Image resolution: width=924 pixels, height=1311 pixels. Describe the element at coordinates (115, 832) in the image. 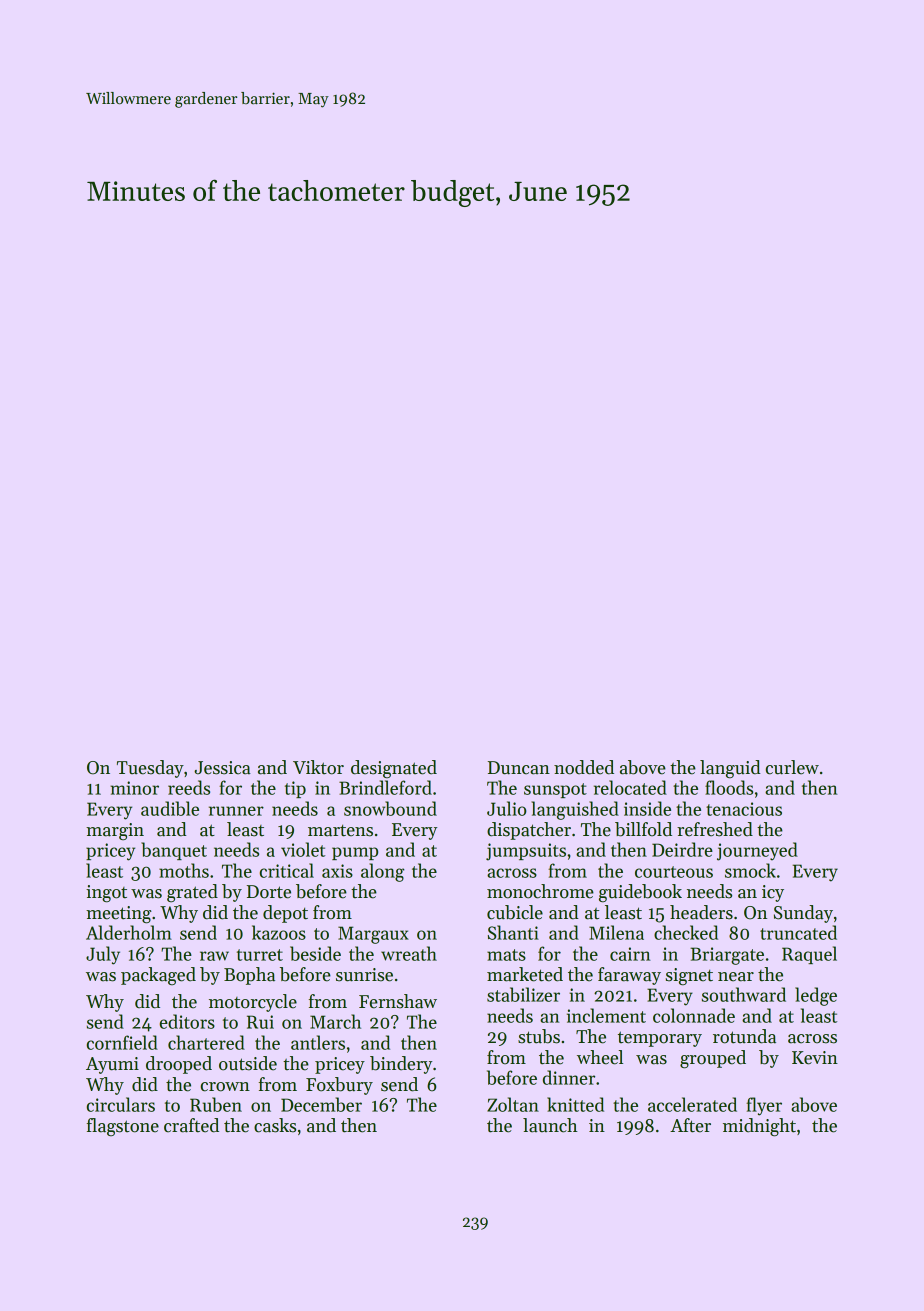

I see `margin` at that location.
